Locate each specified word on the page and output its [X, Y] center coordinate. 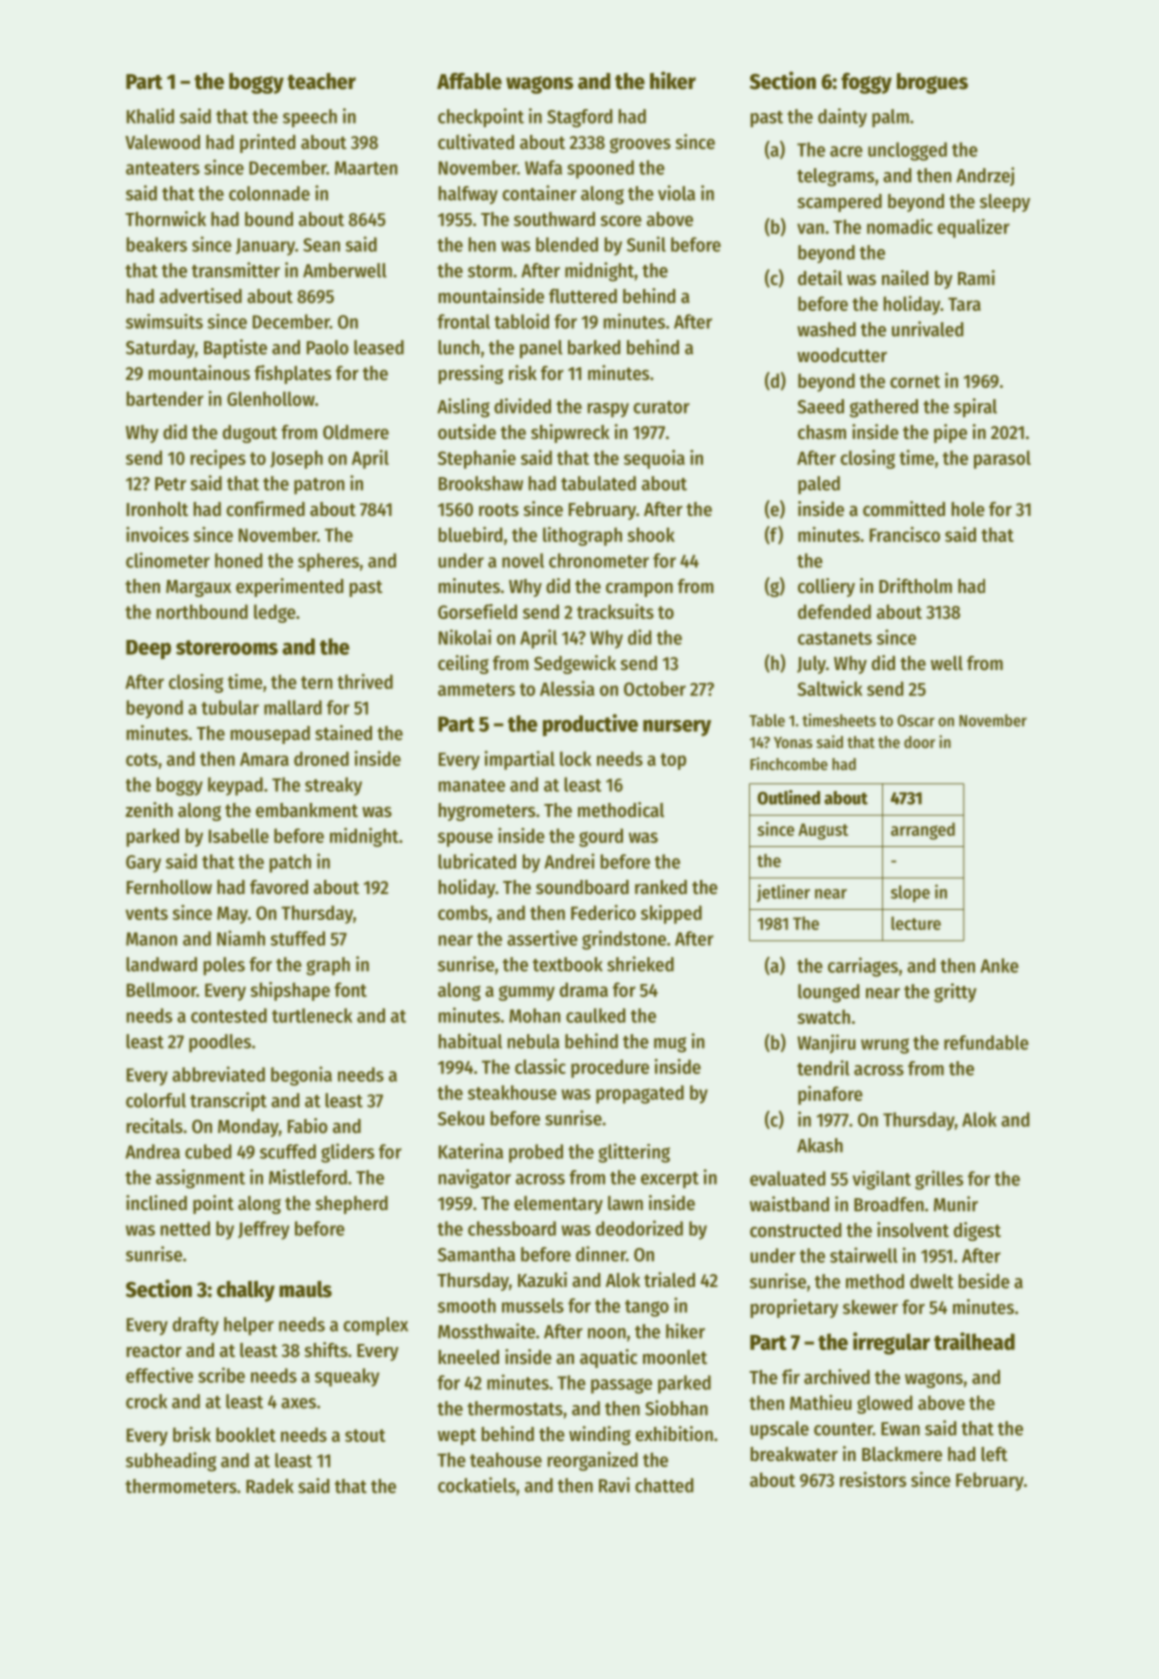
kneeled [468, 1357]
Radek [270, 1486]
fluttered [583, 296]
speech [310, 118]
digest [977, 1231]
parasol [1002, 459]
